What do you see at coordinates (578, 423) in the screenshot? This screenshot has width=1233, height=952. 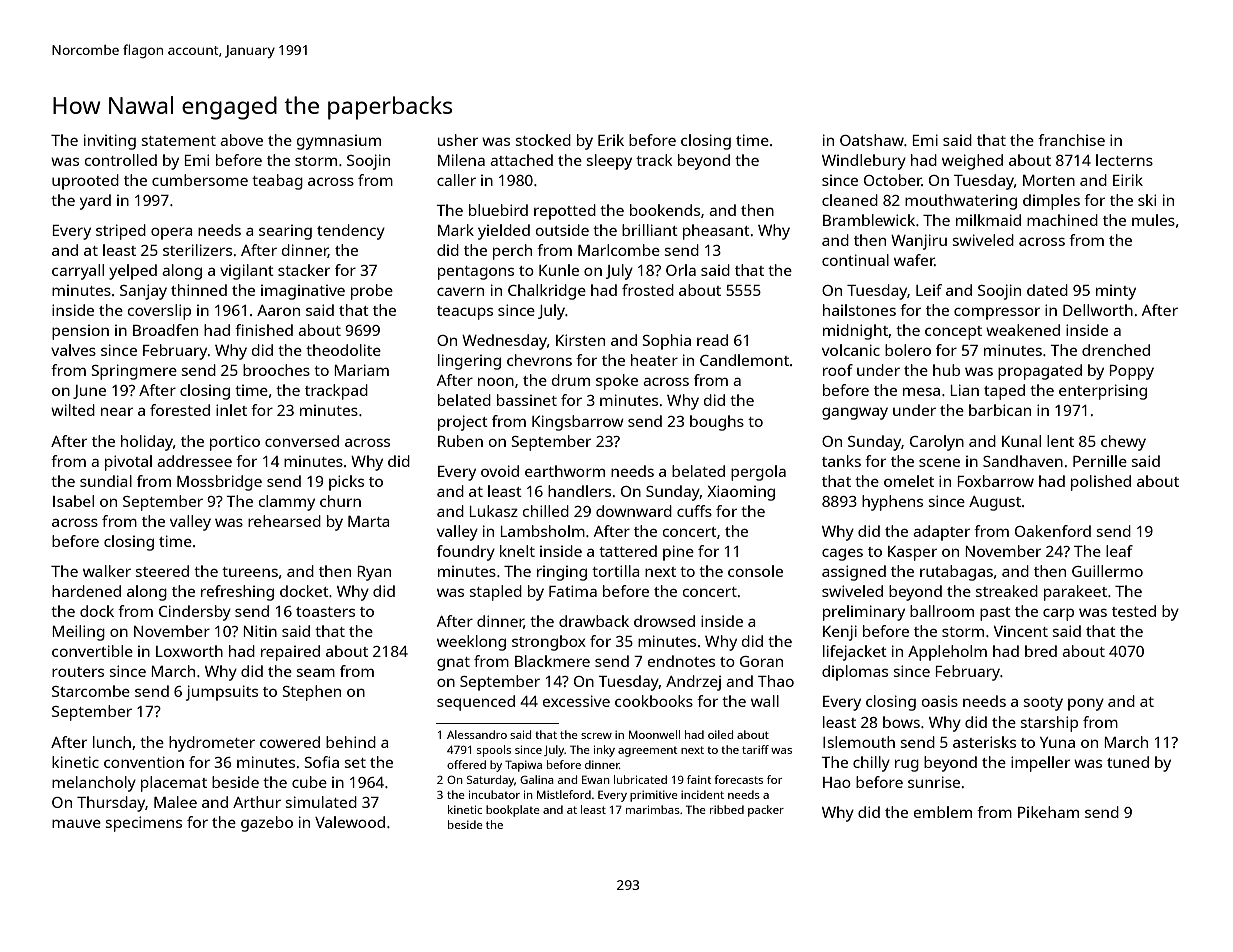 I see `Kingsbarrow` at bounding box center [578, 423].
